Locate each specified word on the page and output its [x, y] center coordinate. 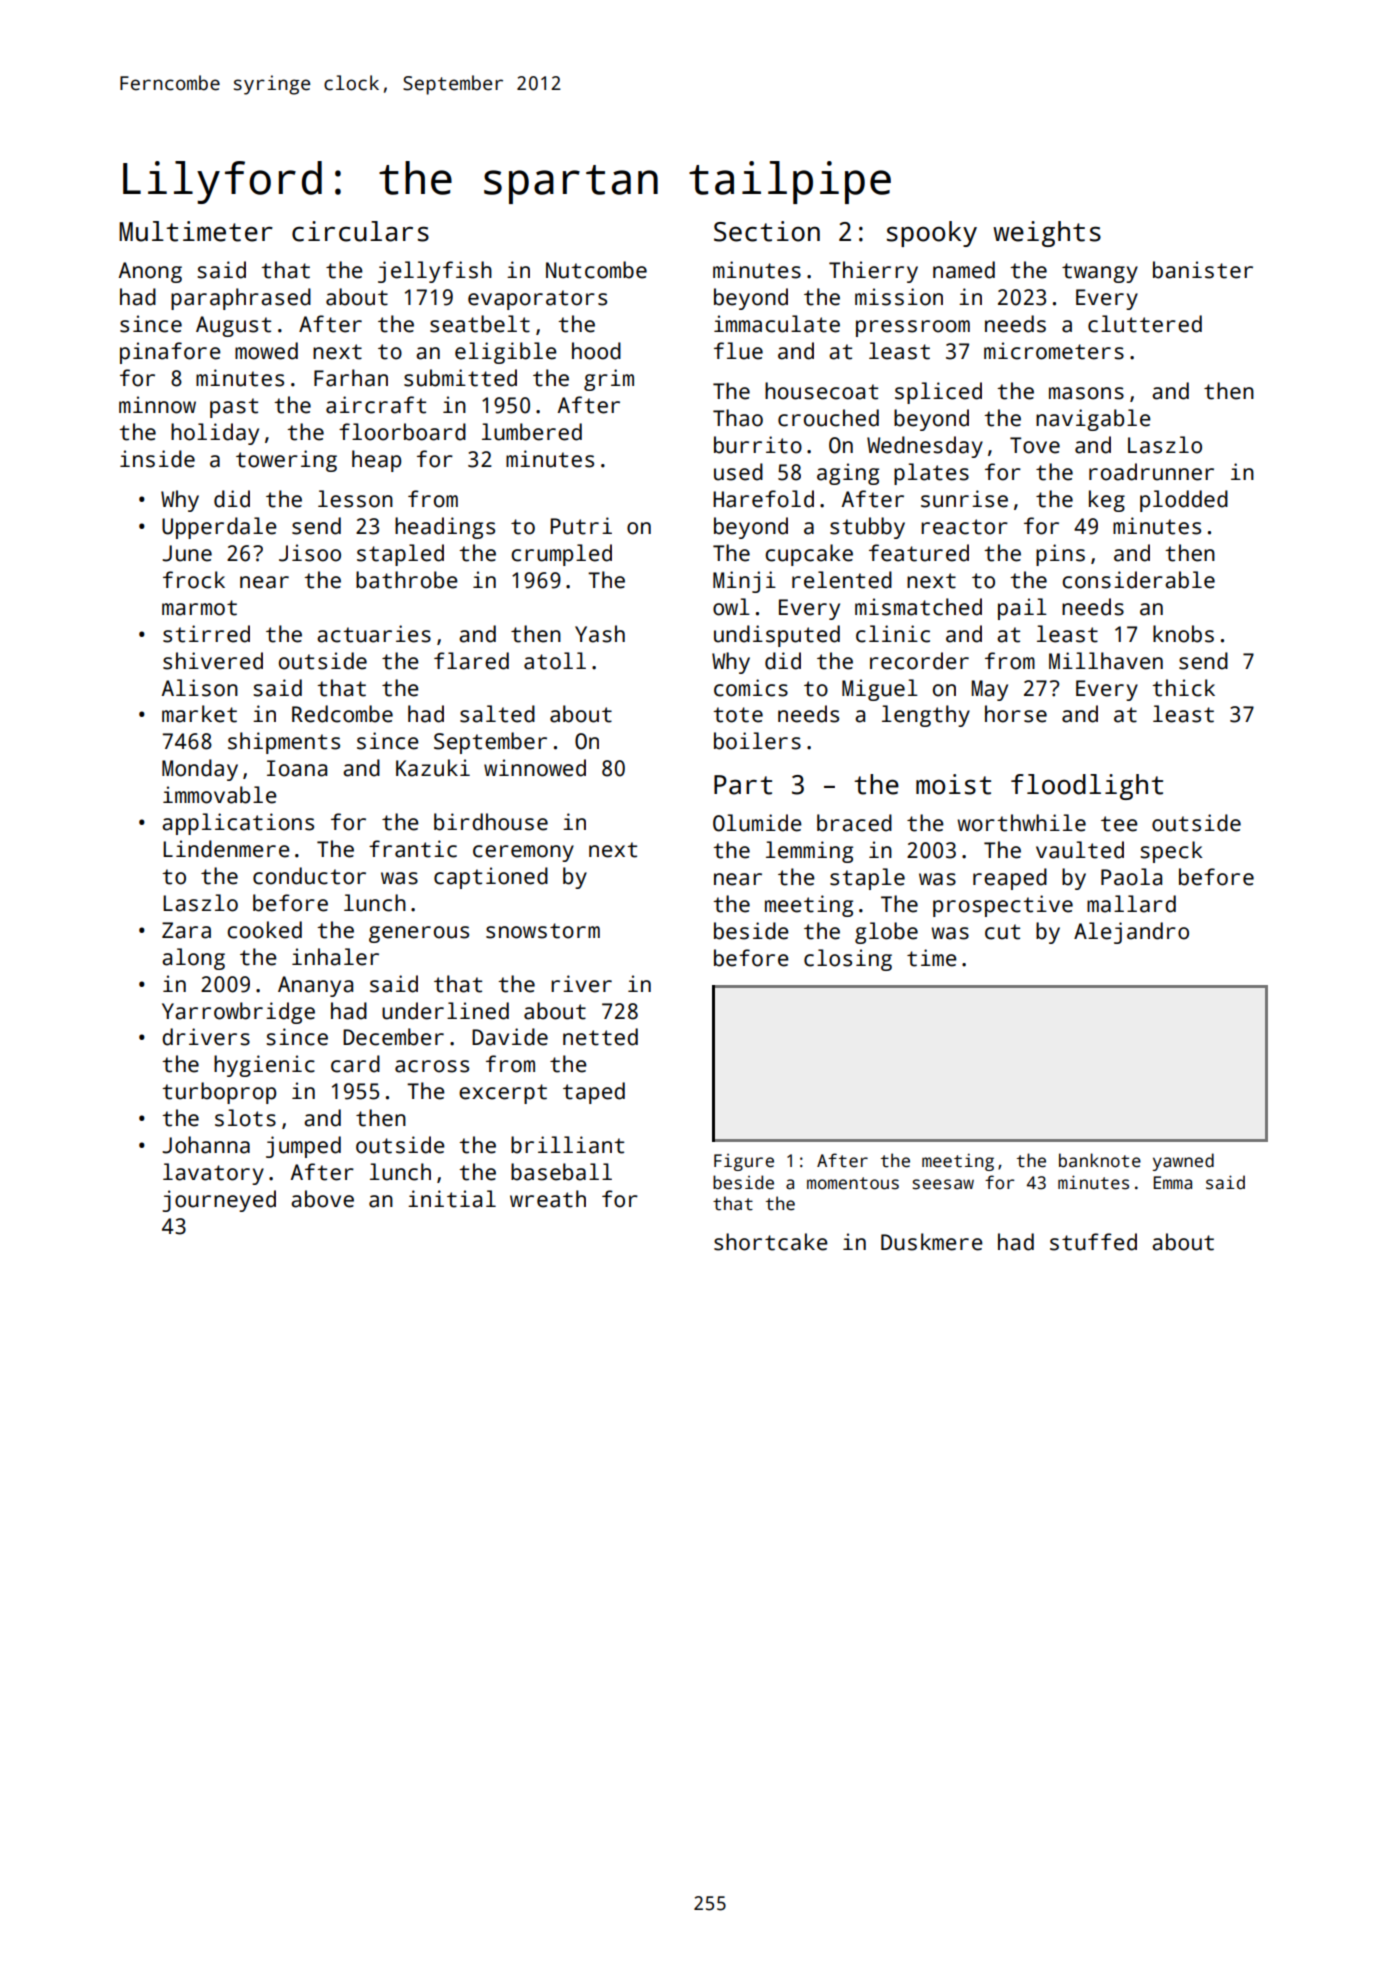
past [234, 408]
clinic [893, 634]
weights [1047, 234]
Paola [1131, 877]
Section [767, 231]
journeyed [219, 1201]
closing [848, 960]
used [738, 472]
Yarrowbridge [238, 1013]
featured [919, 553]
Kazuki [433, 768]
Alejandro [1131, 933]
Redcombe [342, 714]
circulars [360, 231]
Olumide [757, 823]
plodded [1184, 501]
